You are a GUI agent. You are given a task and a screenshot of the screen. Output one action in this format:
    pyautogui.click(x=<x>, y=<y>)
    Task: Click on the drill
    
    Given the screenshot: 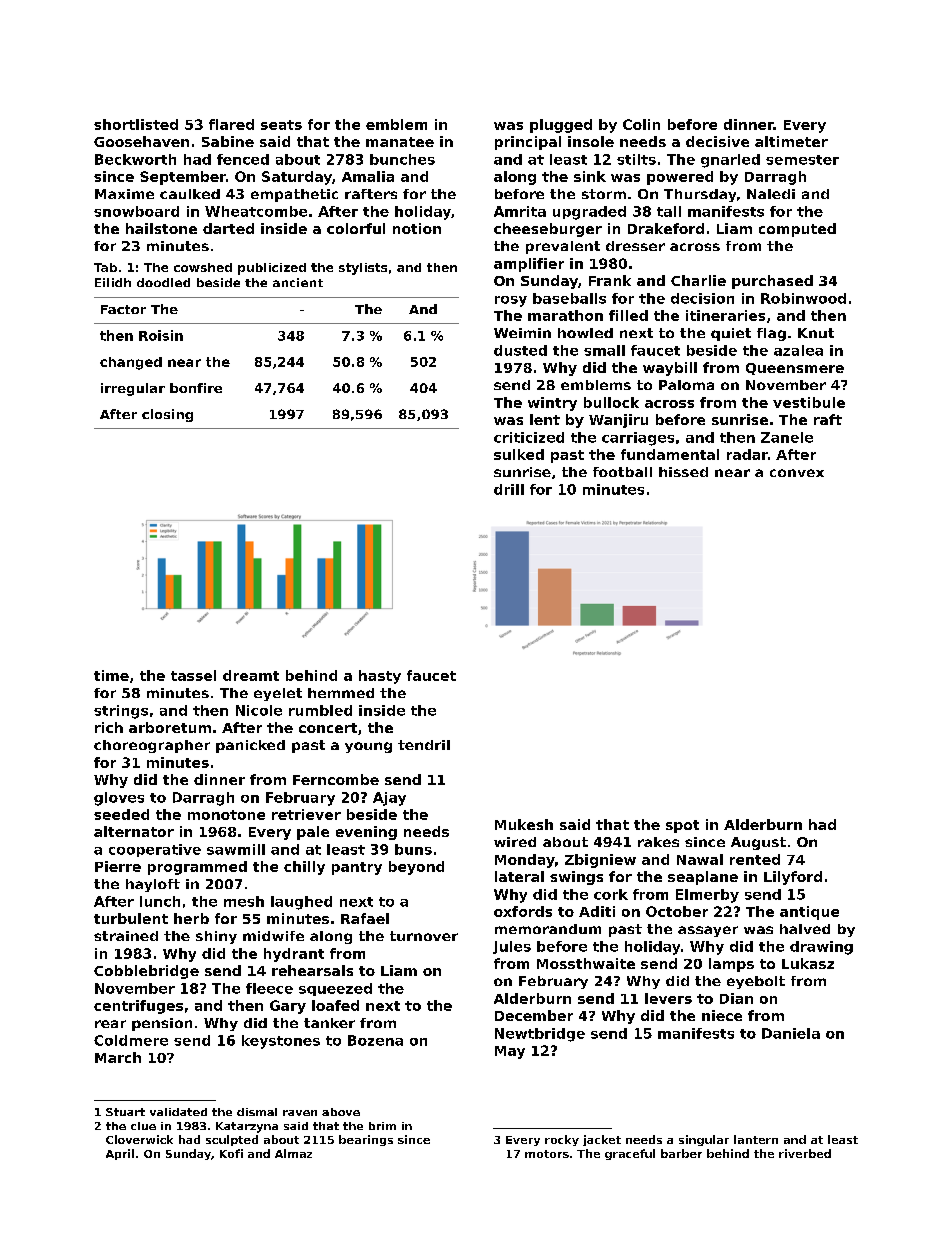 What is the action you would take?
    pyautogui.click(x=509, y=489)
